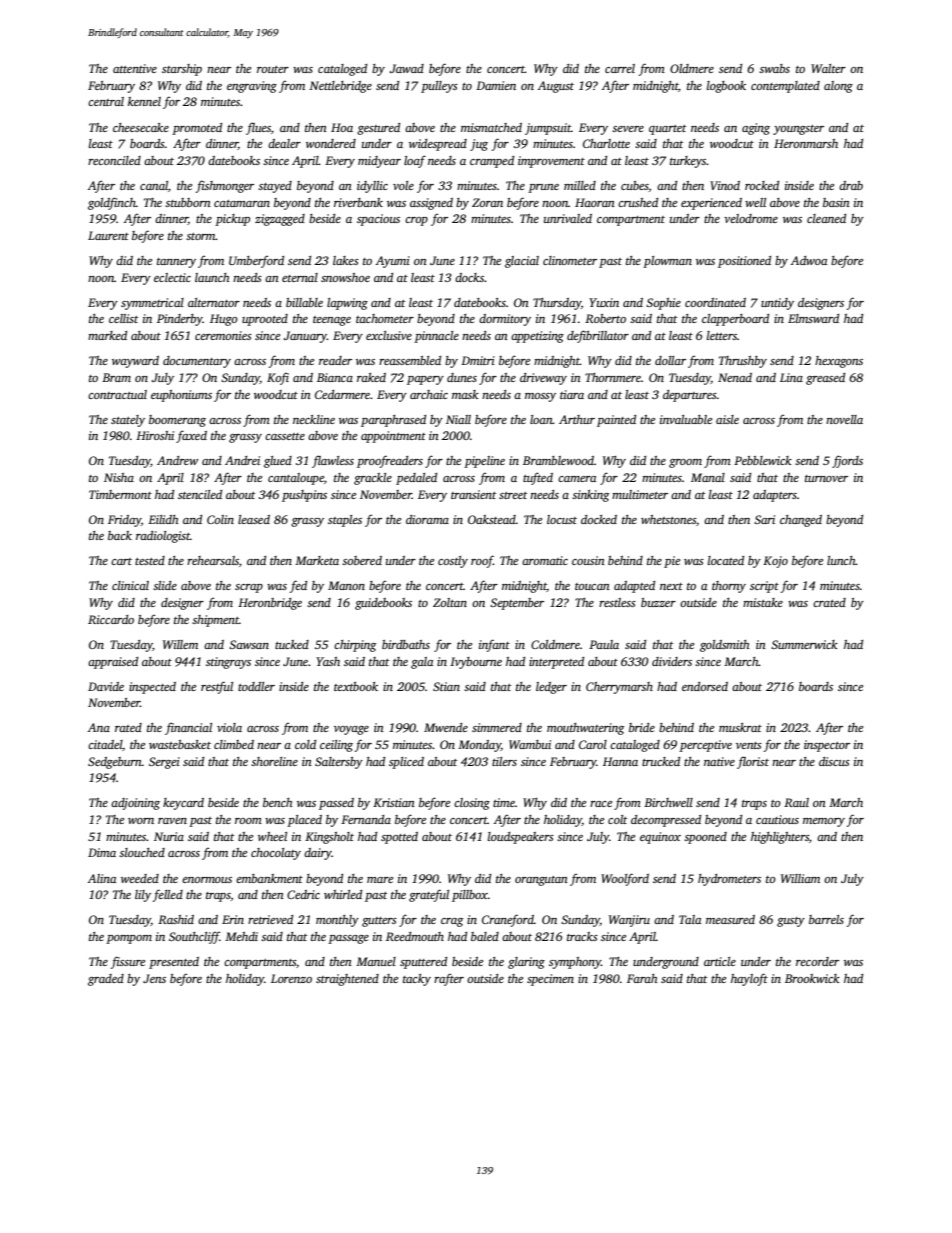 The width and height of the screenshot is (952, 1233). Describe the element at coordinates (774, 68) in the screenshot. I see `swabs` at that location.
